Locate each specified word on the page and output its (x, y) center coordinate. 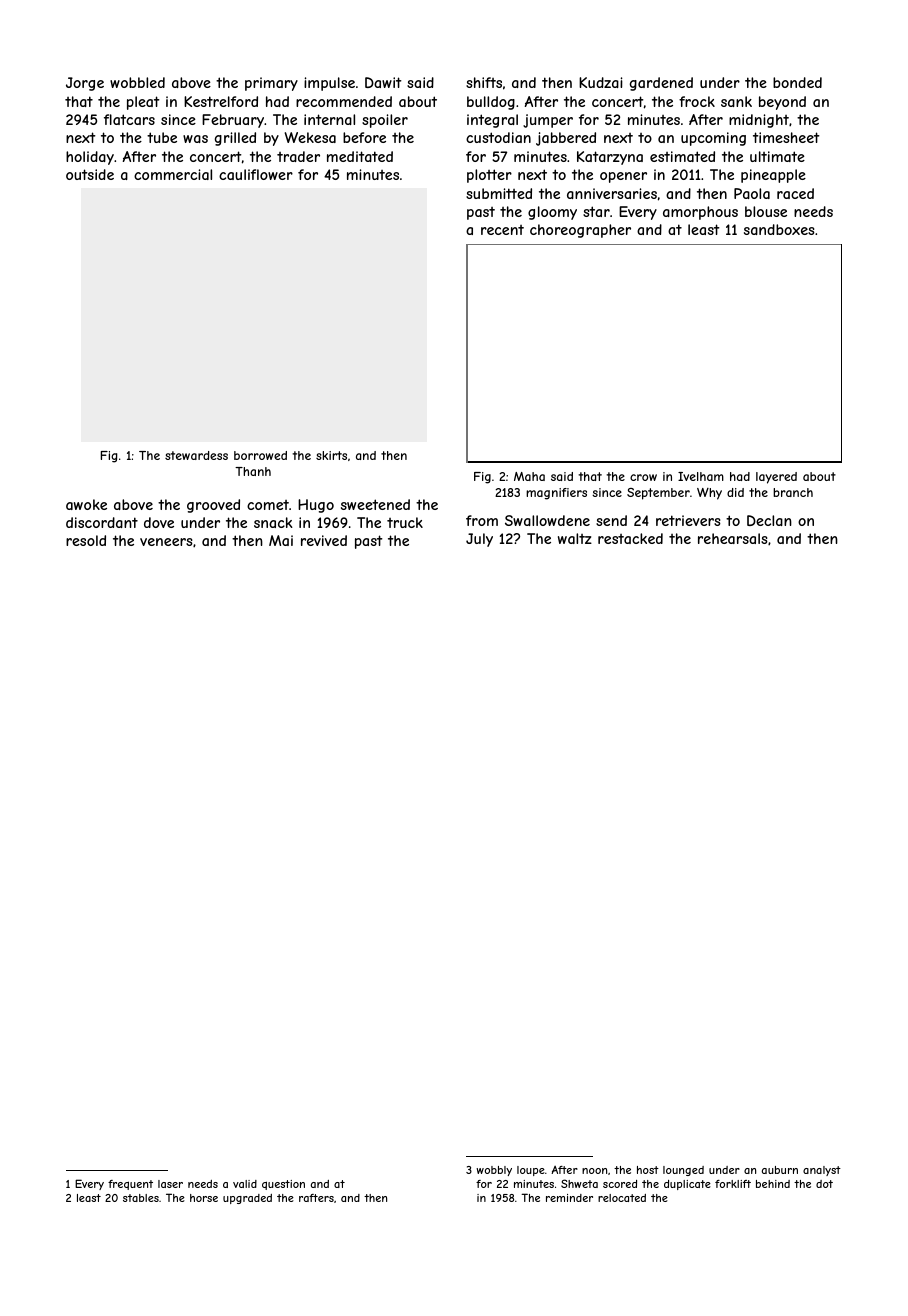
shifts (484, 82)
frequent (130, 1185)
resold (86, 540)
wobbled (137, 82)
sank (736, 101)
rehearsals (733, 538)
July (479, 540)
